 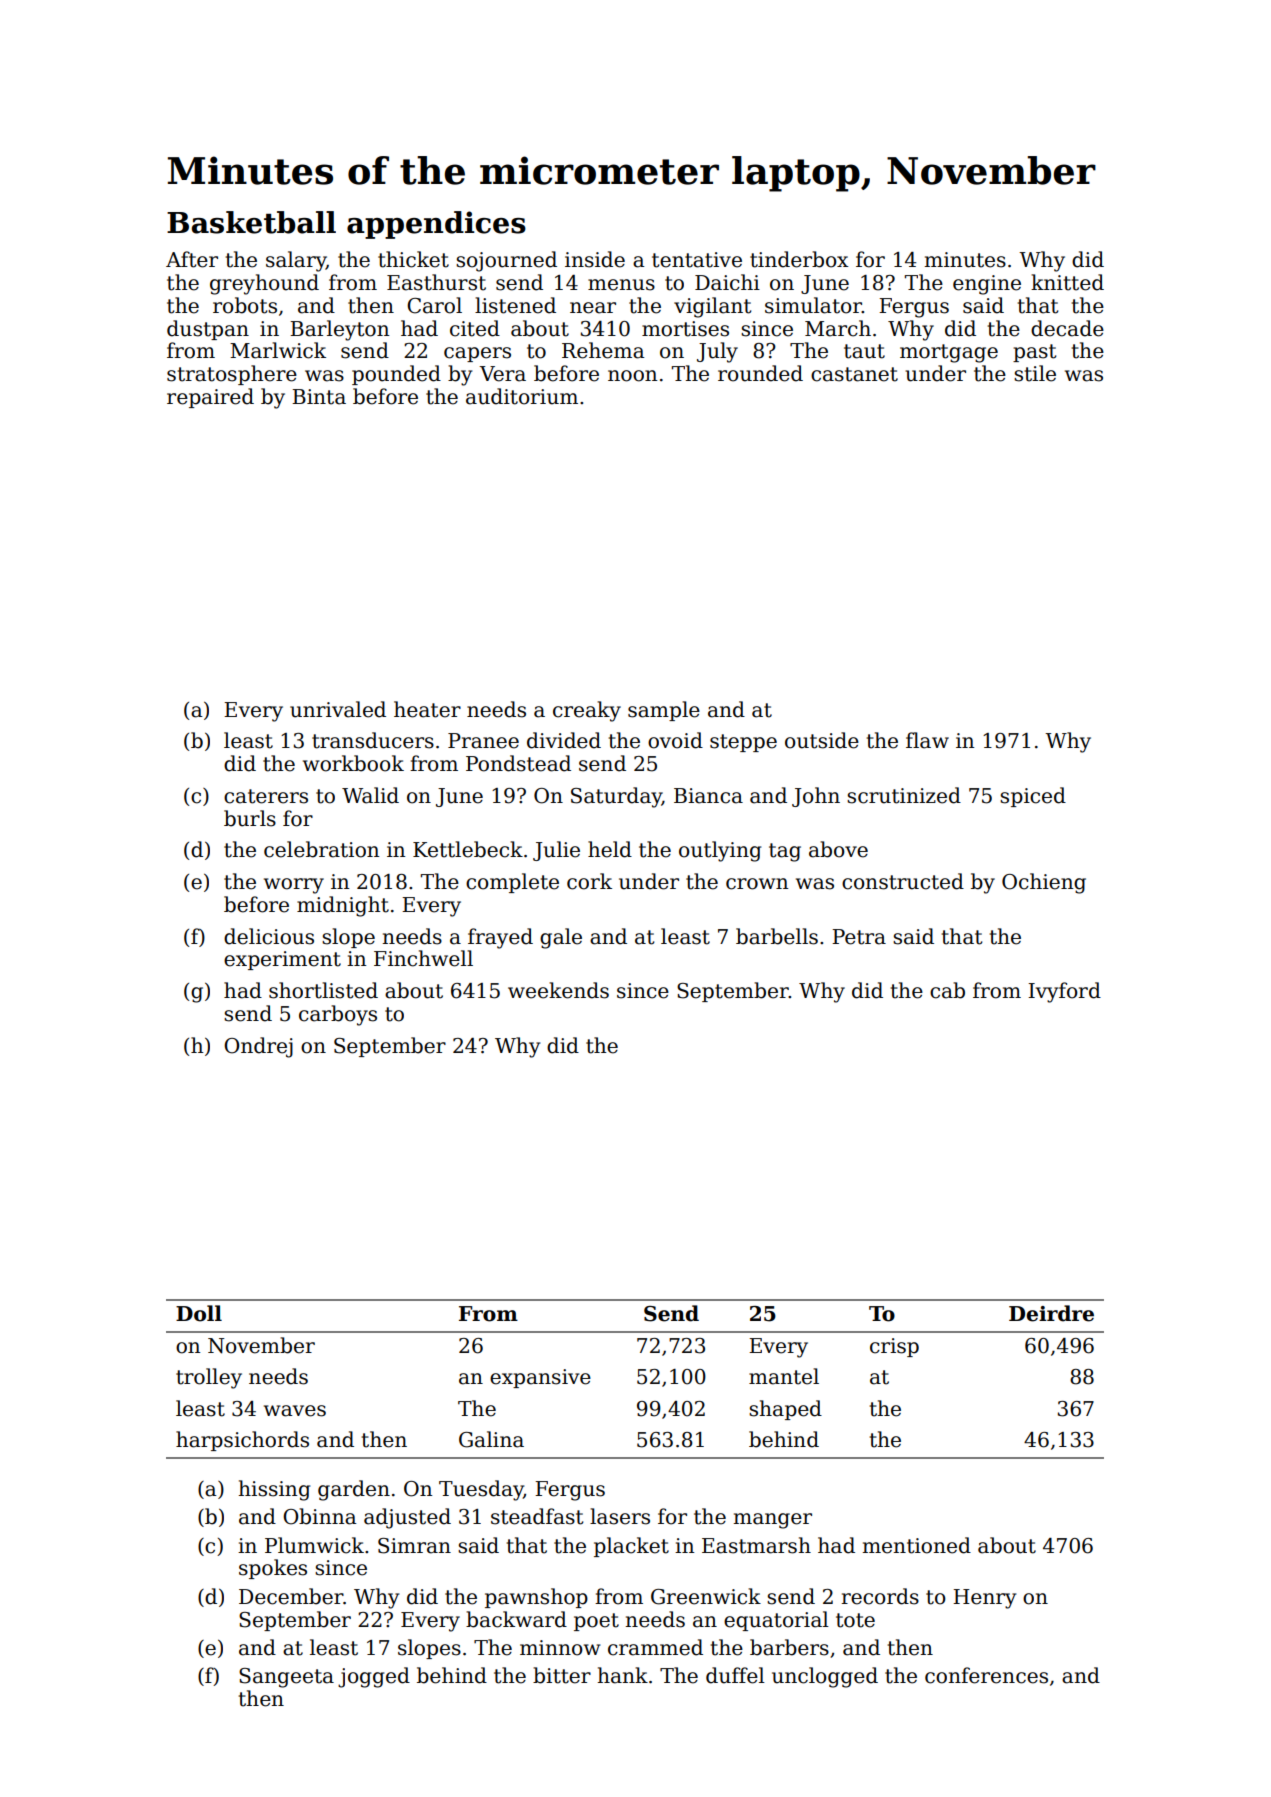 What do you see at coordinates (927, 740) in the document?
I see `flaw` at bounding box center [927, 740].
